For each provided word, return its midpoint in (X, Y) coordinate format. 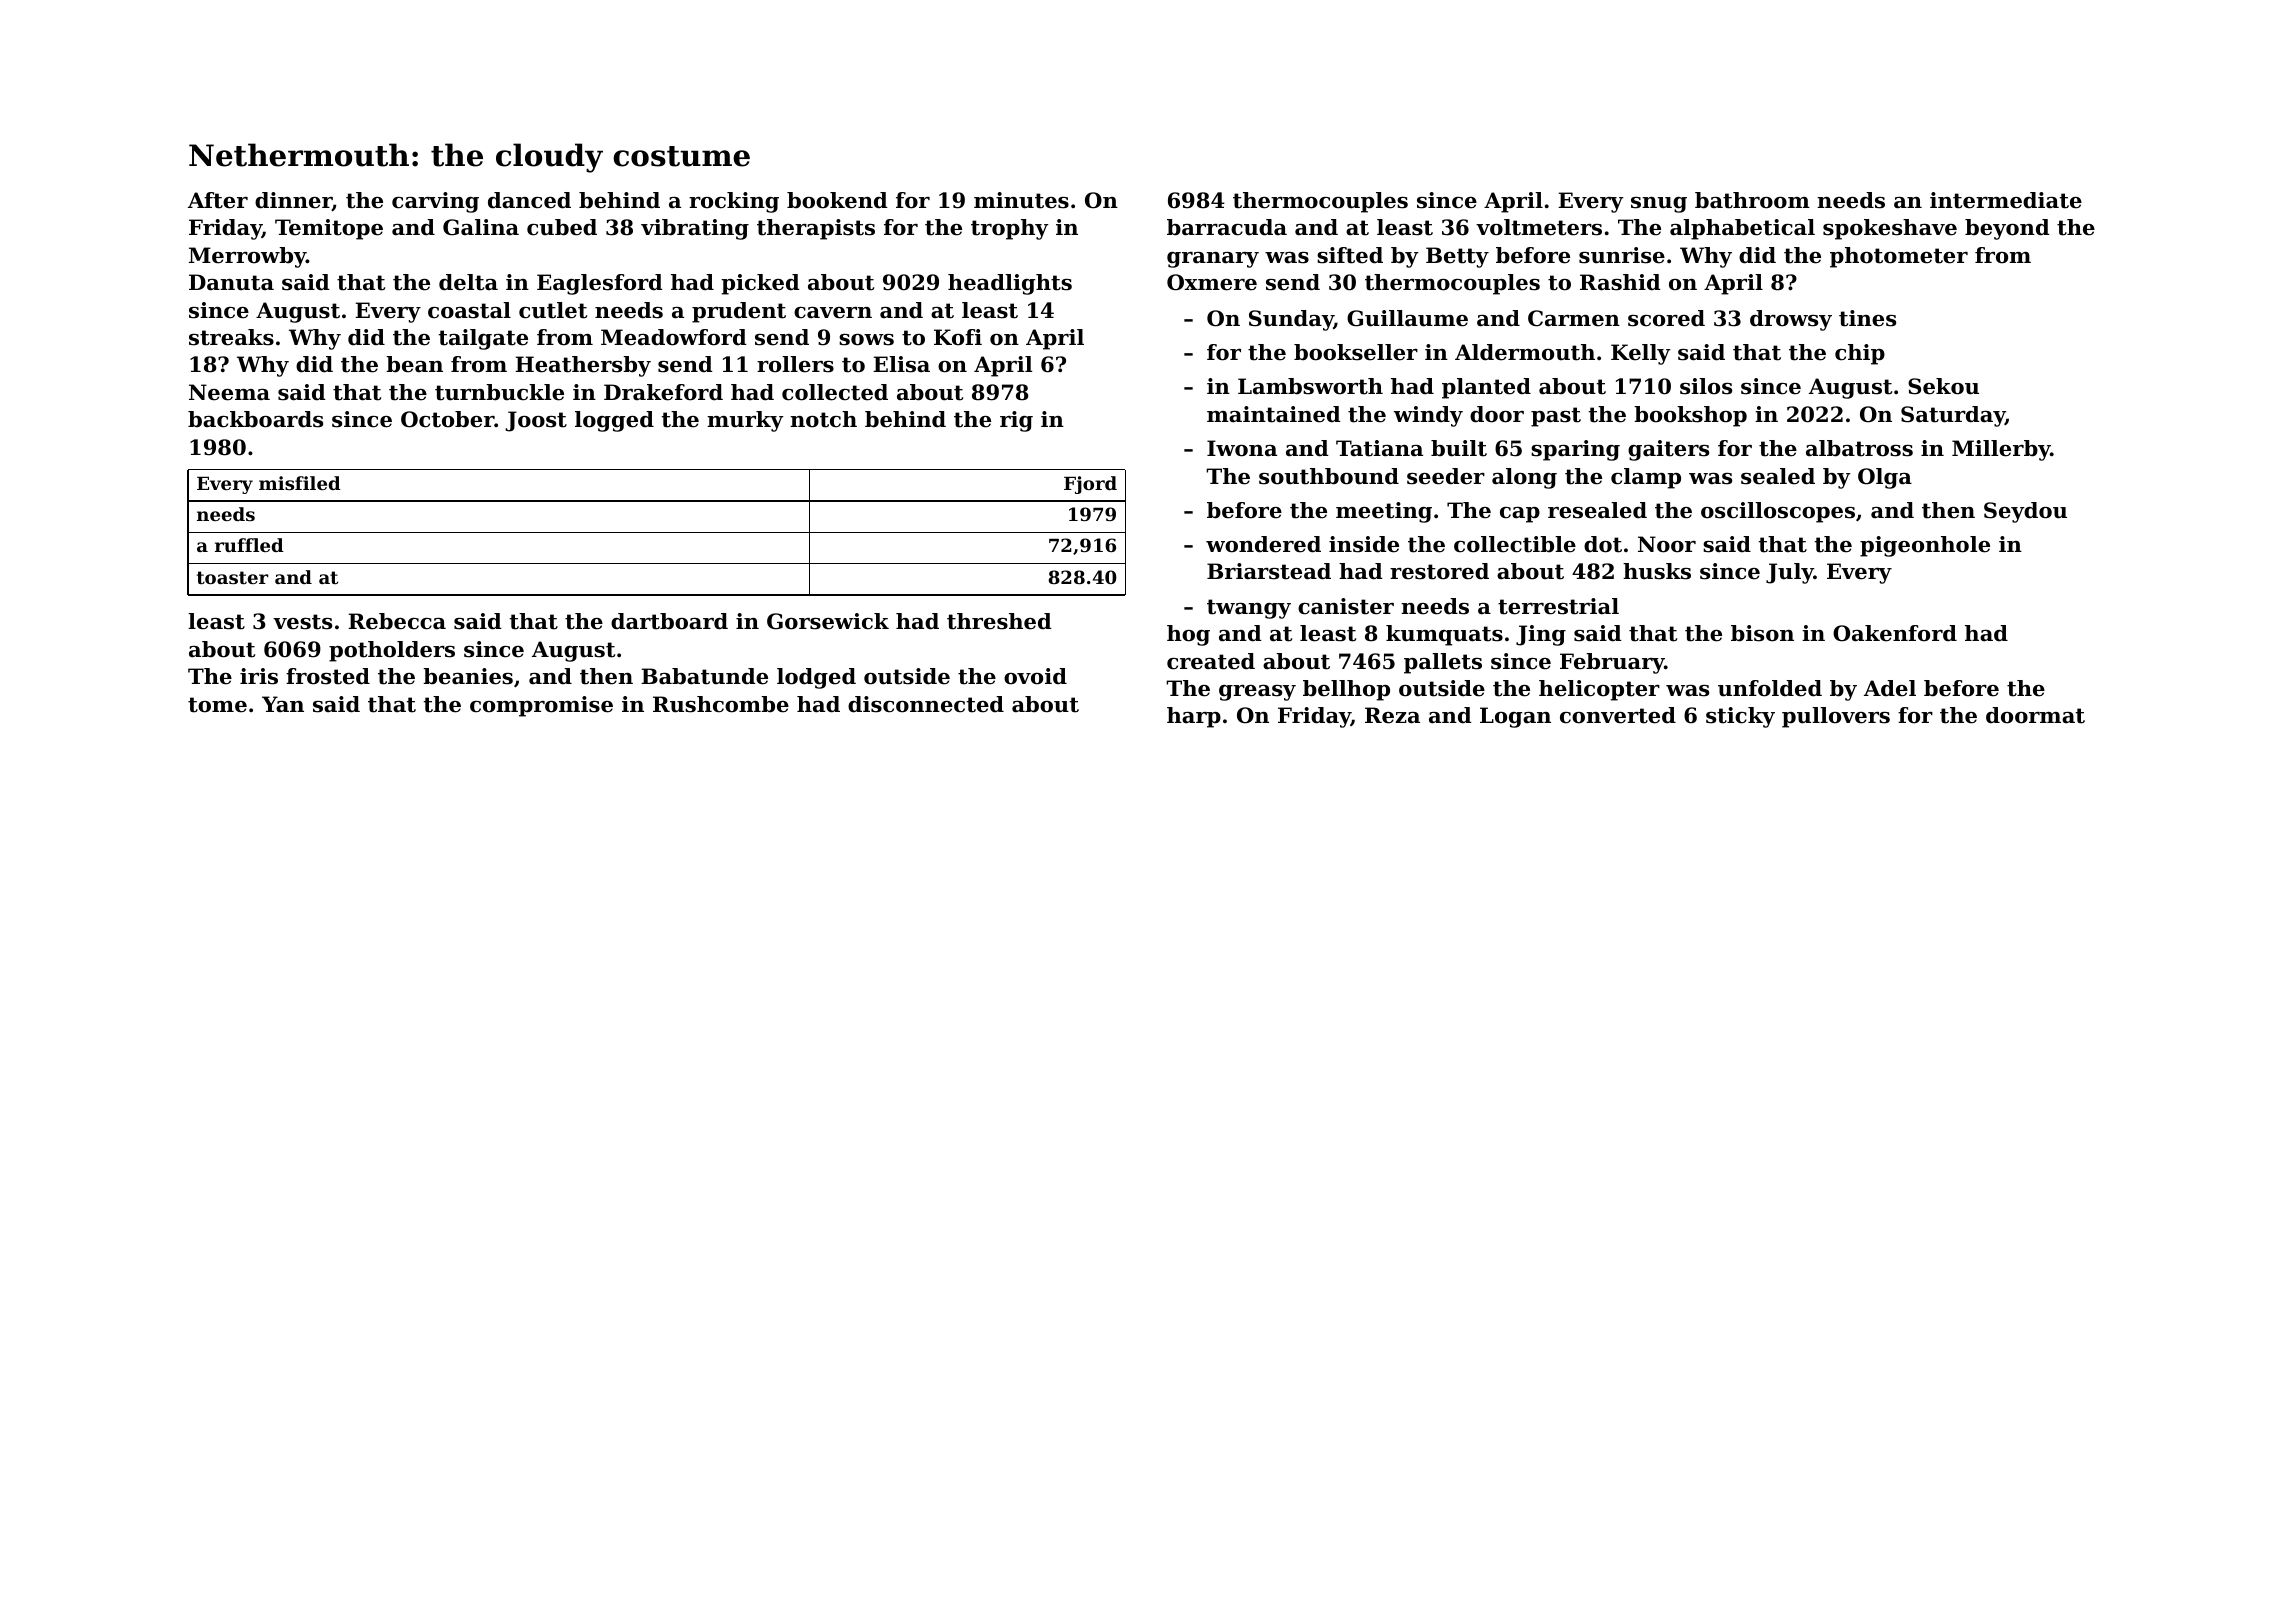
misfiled (300, 483)
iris (259, 676)
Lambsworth (1310, 386)
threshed (999, 621)
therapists (816, 229)
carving (435, 202)
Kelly (1641, 354)
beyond (2007, 229)
